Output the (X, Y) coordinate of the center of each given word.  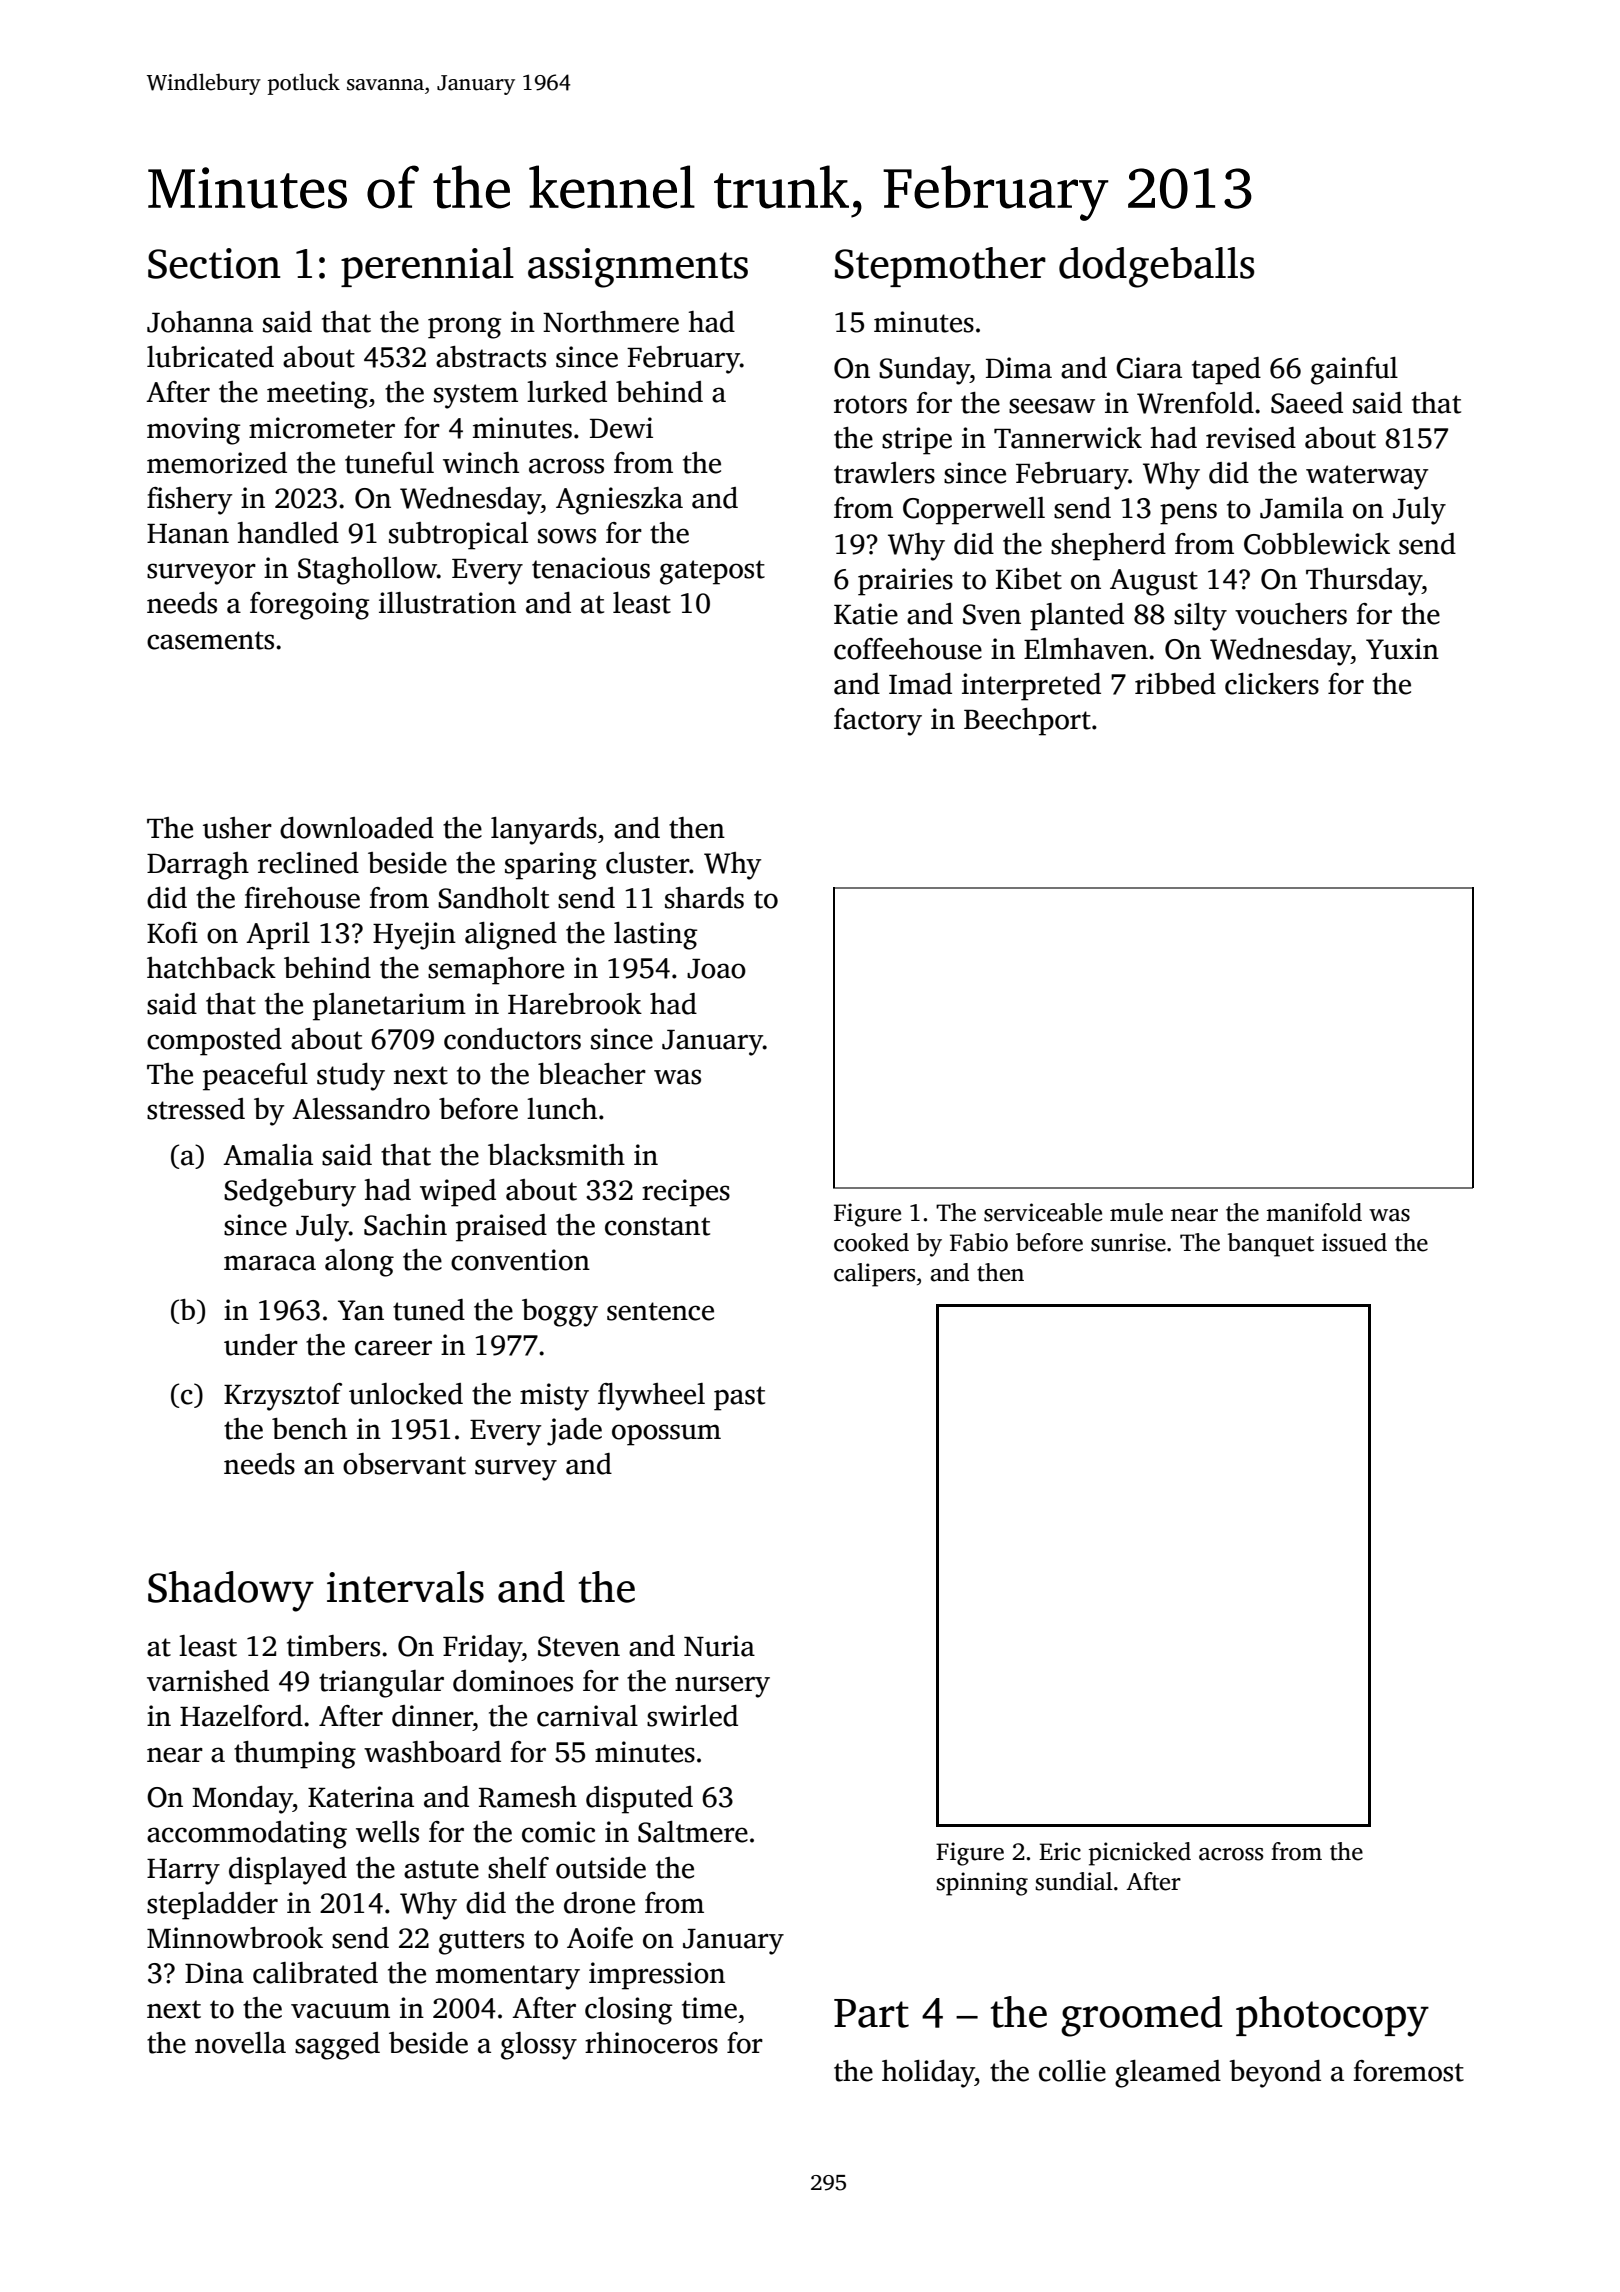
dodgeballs (1156, 267)
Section (214, 263)
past (739, 1398)
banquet (1270, 1245)
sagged (337, 2046)
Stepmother (940, 267)
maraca (270, 1263)
